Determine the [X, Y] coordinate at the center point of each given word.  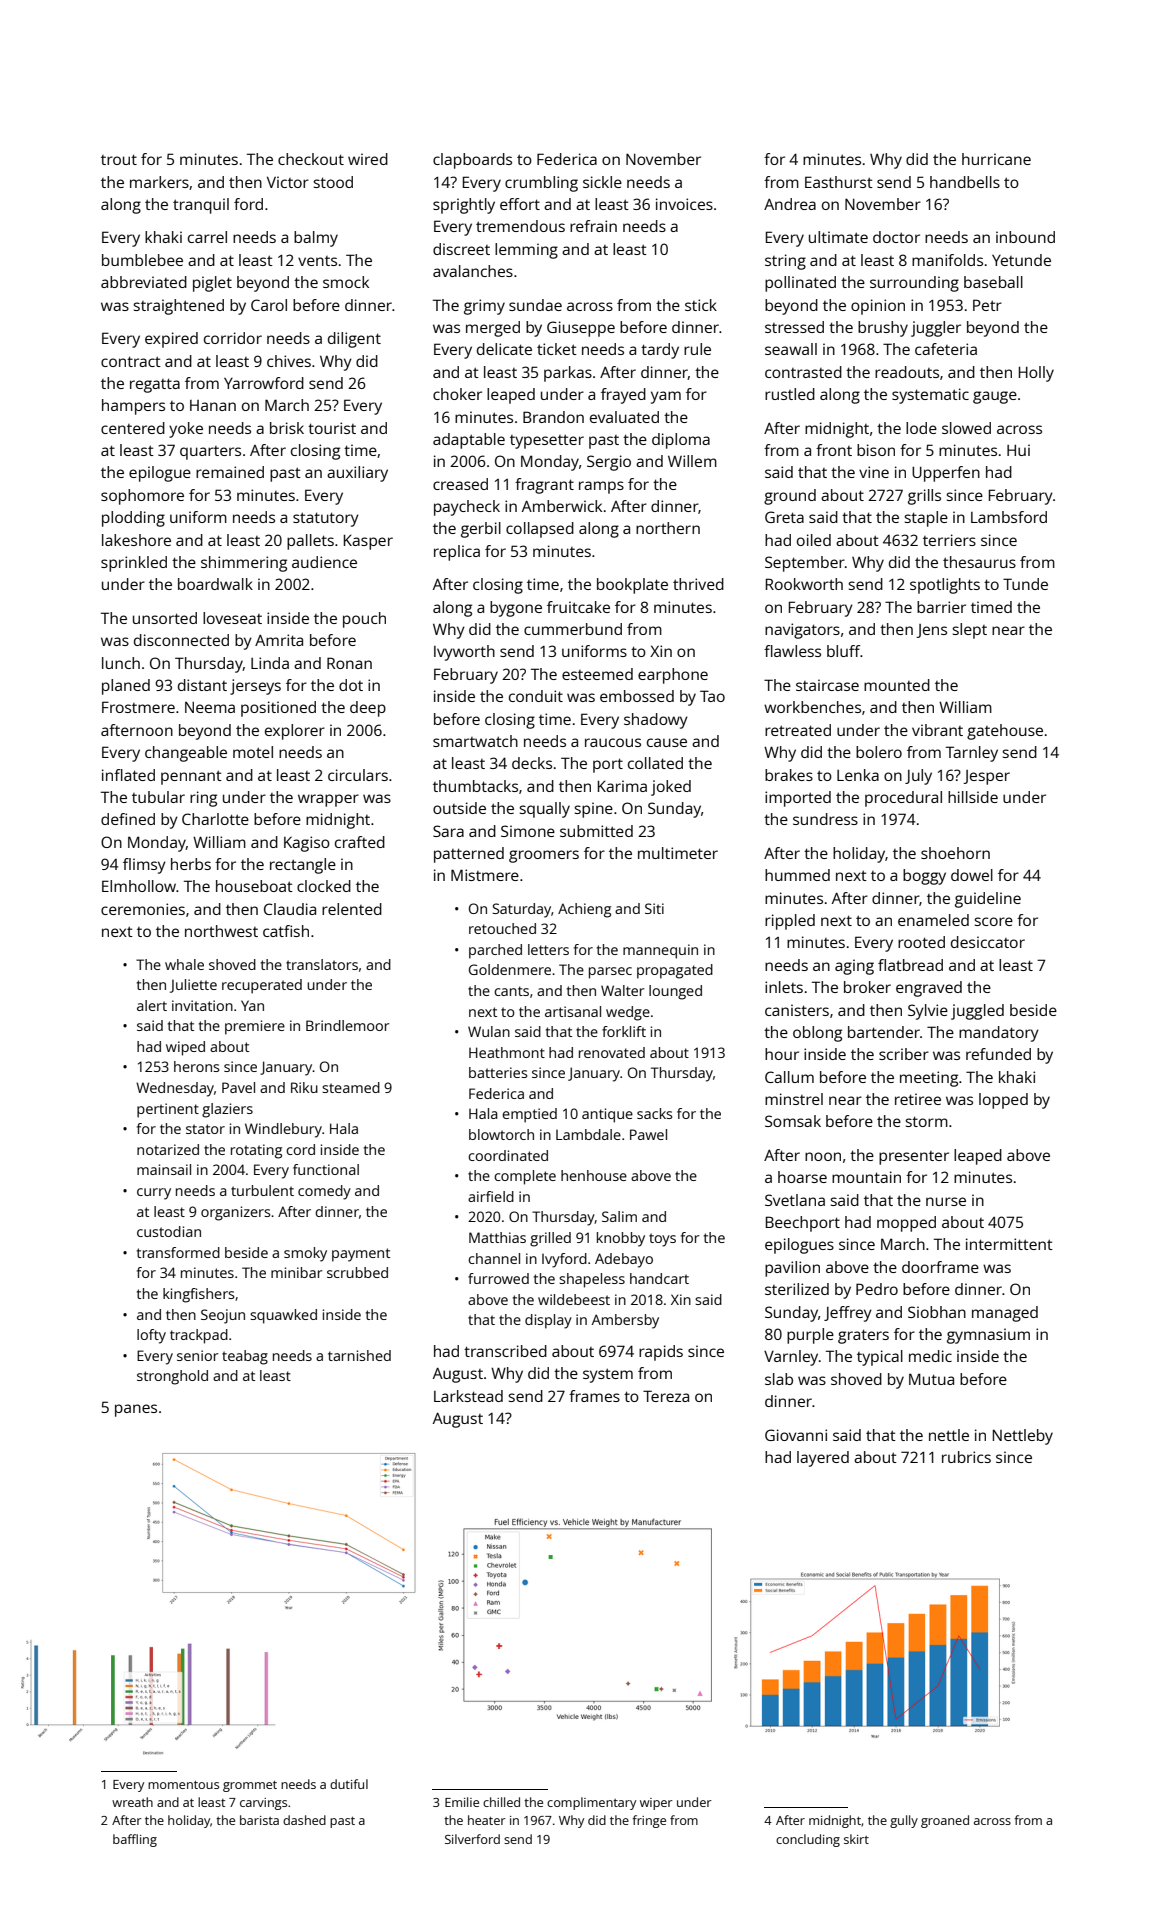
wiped [185, 1048]
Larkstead [468, 1396]
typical [880, 1358]
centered [133, 428]
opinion [878, 307]
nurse [946, 1201]
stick [701, 305]
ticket [557, 349]
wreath [132, 1802]
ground [790, 497]
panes [136, 1410]
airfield [491, 1196]
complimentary [591, 1803]
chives [289, 361]
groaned [945, 1821]
